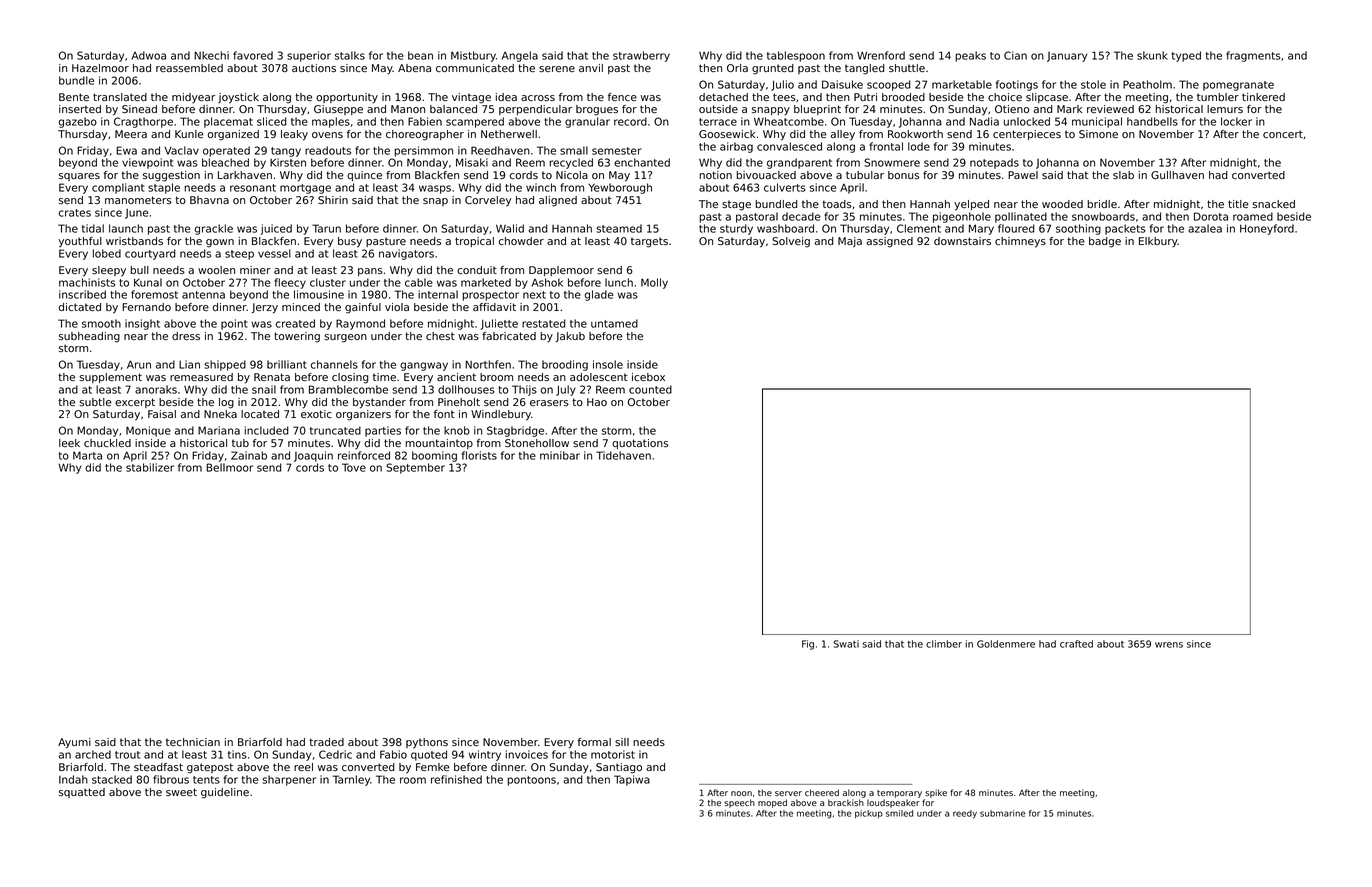 The width and height of the document is (1372, 887). Describe the element at coordinates (74, 743) in the document. I see `Ayumi` at that location.
